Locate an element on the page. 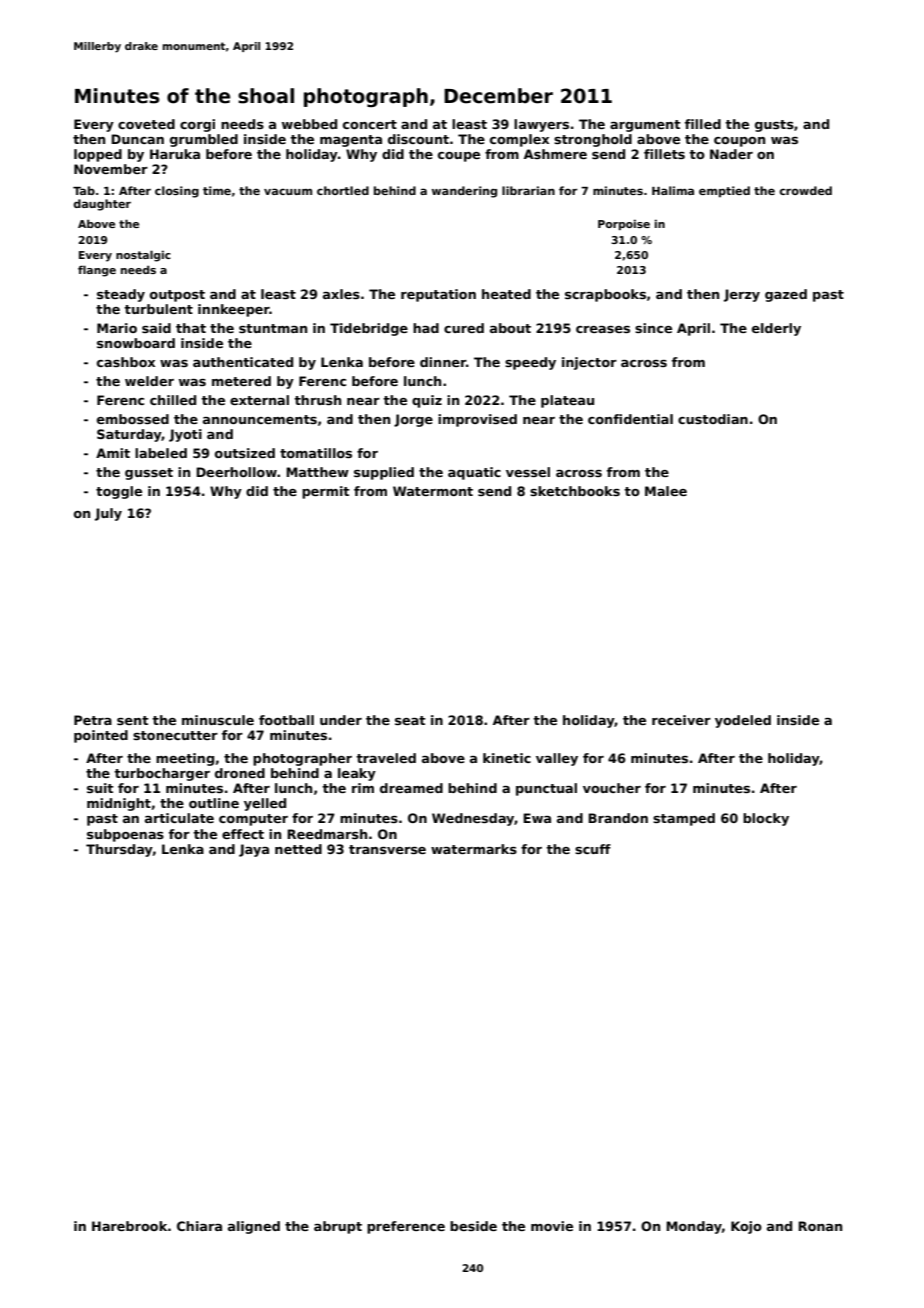 The image size is (924, 1308). gazed is located at coordinates (786, 295).
